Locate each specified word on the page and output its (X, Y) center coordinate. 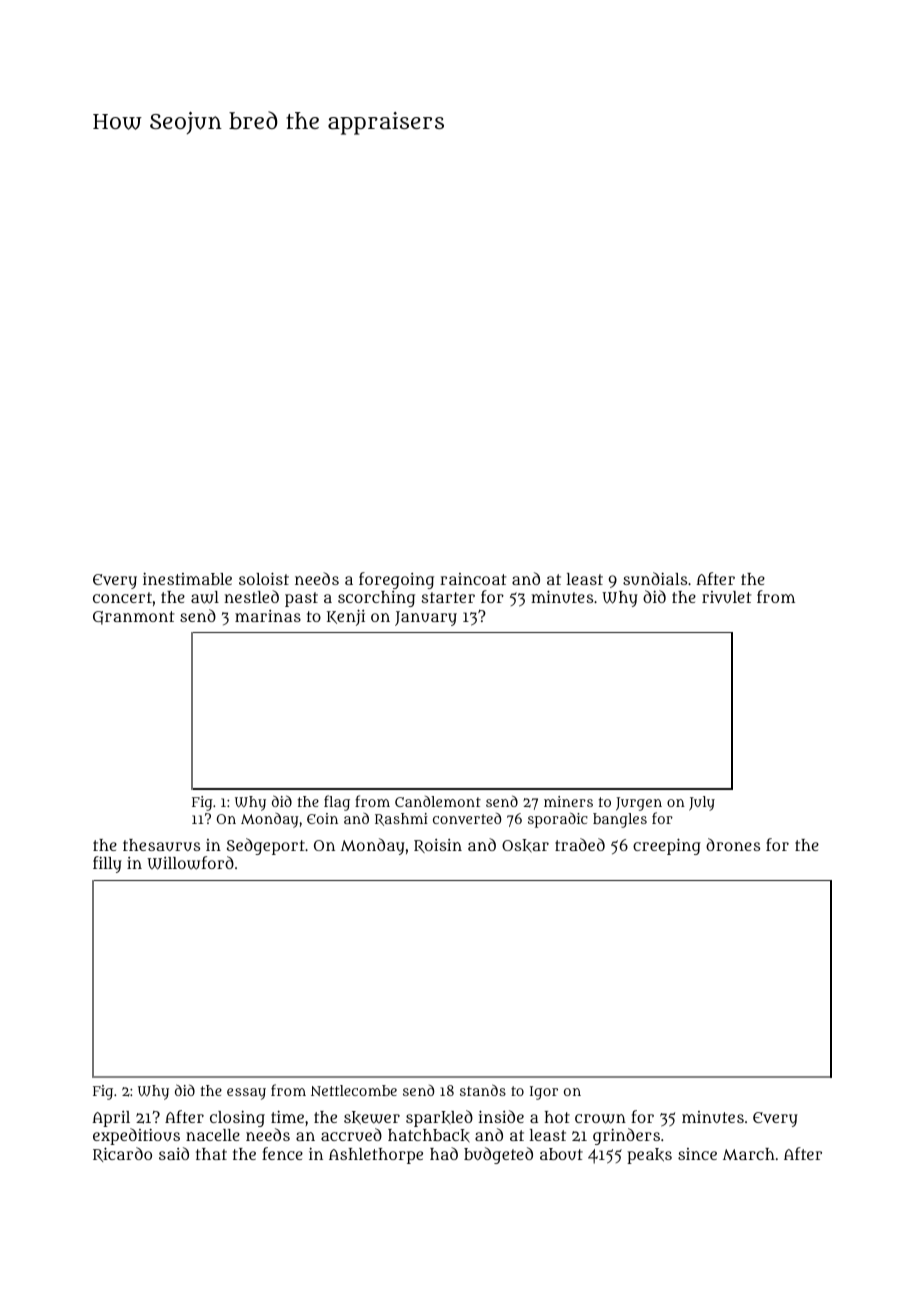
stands (483, 1090)
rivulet (726, 597)
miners (568, 801)
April (111, 1119)
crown (600, 1119)
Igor (544, 1093)
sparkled (439, 1118)
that (211, 1154)
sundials (655, 578)
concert (122, 597)
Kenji (346, 617)
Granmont (133, 618)
